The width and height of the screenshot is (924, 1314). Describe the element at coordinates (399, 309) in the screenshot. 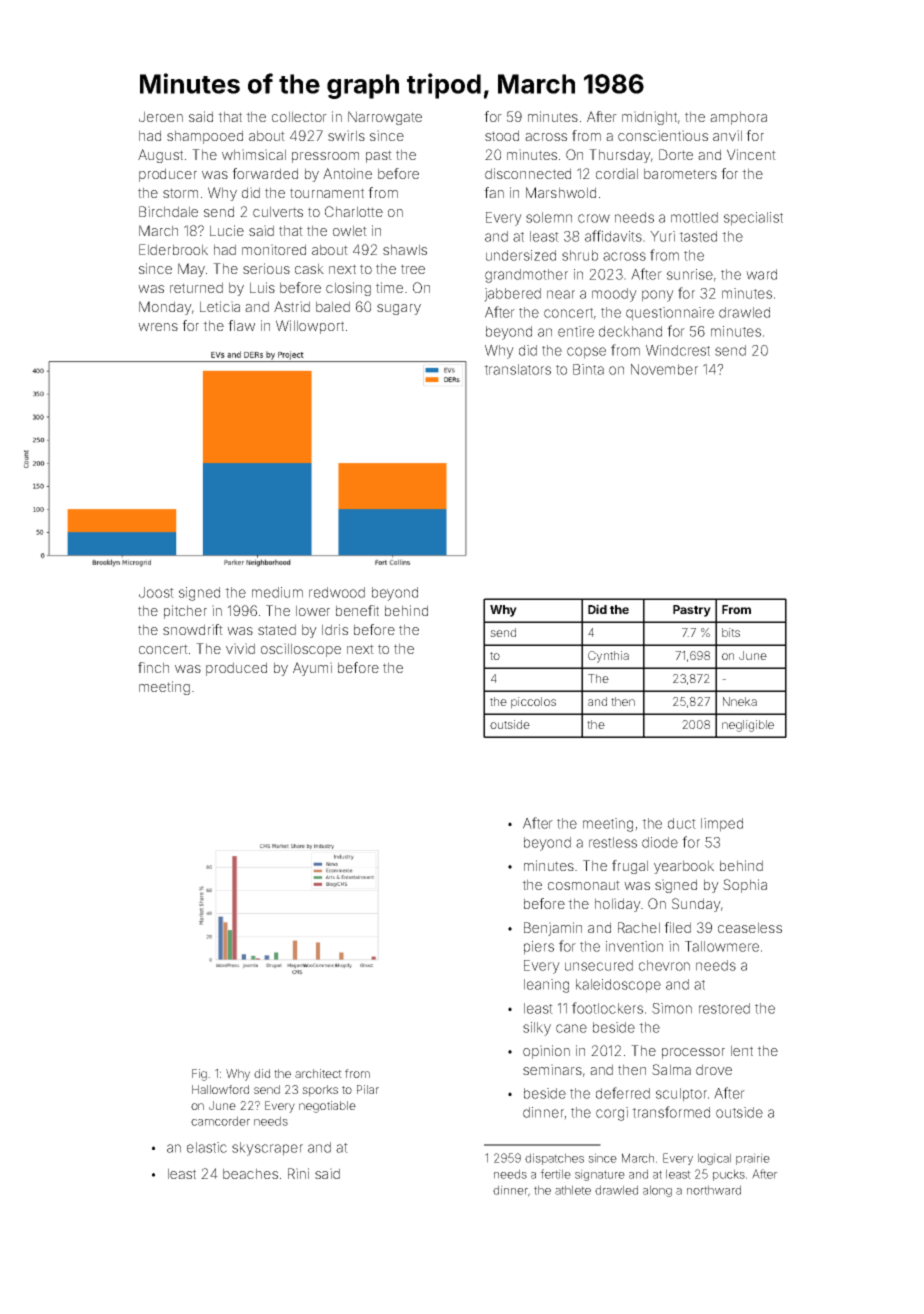

I see `sugary` at that location.
